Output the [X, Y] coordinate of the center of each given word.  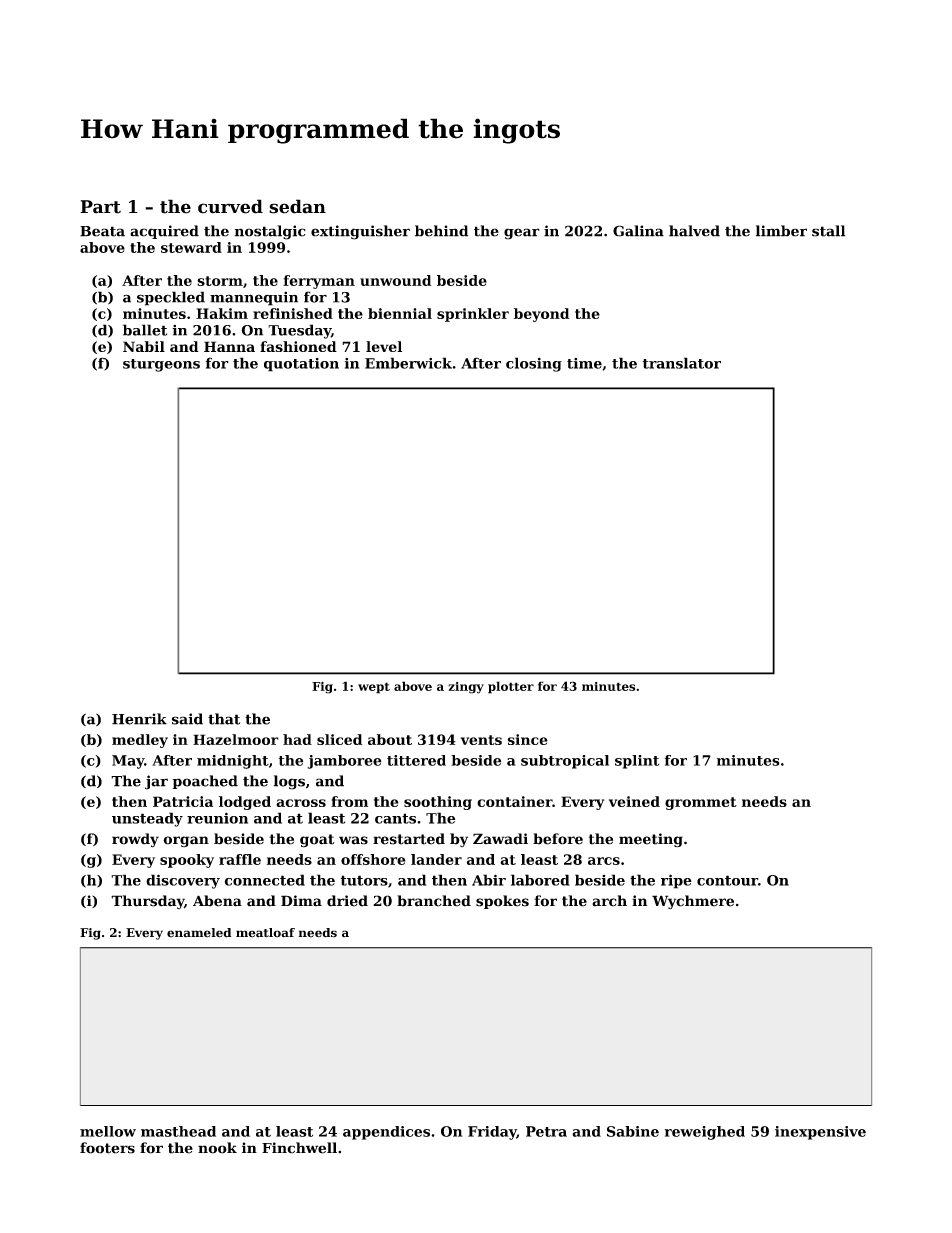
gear [522, 234]
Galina [638, 231]
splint [637, 762]
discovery [183, 881]
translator [682, 363]
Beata [102, 231]
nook [217, 1148]
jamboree [344, 762]
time [584, 363]
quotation [301, 365]
